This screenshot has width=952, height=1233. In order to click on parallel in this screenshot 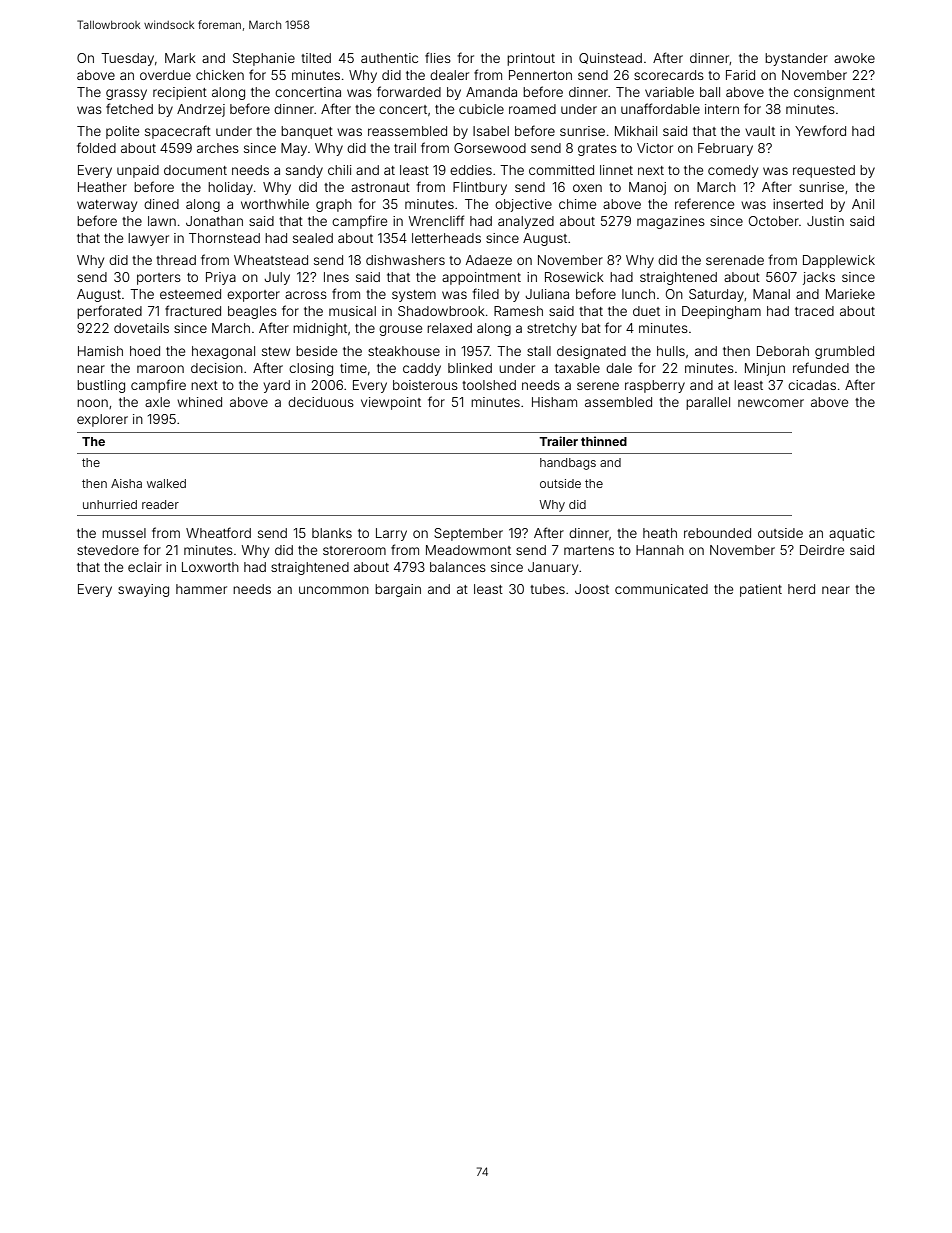, I will do `click(708, 403)`.
